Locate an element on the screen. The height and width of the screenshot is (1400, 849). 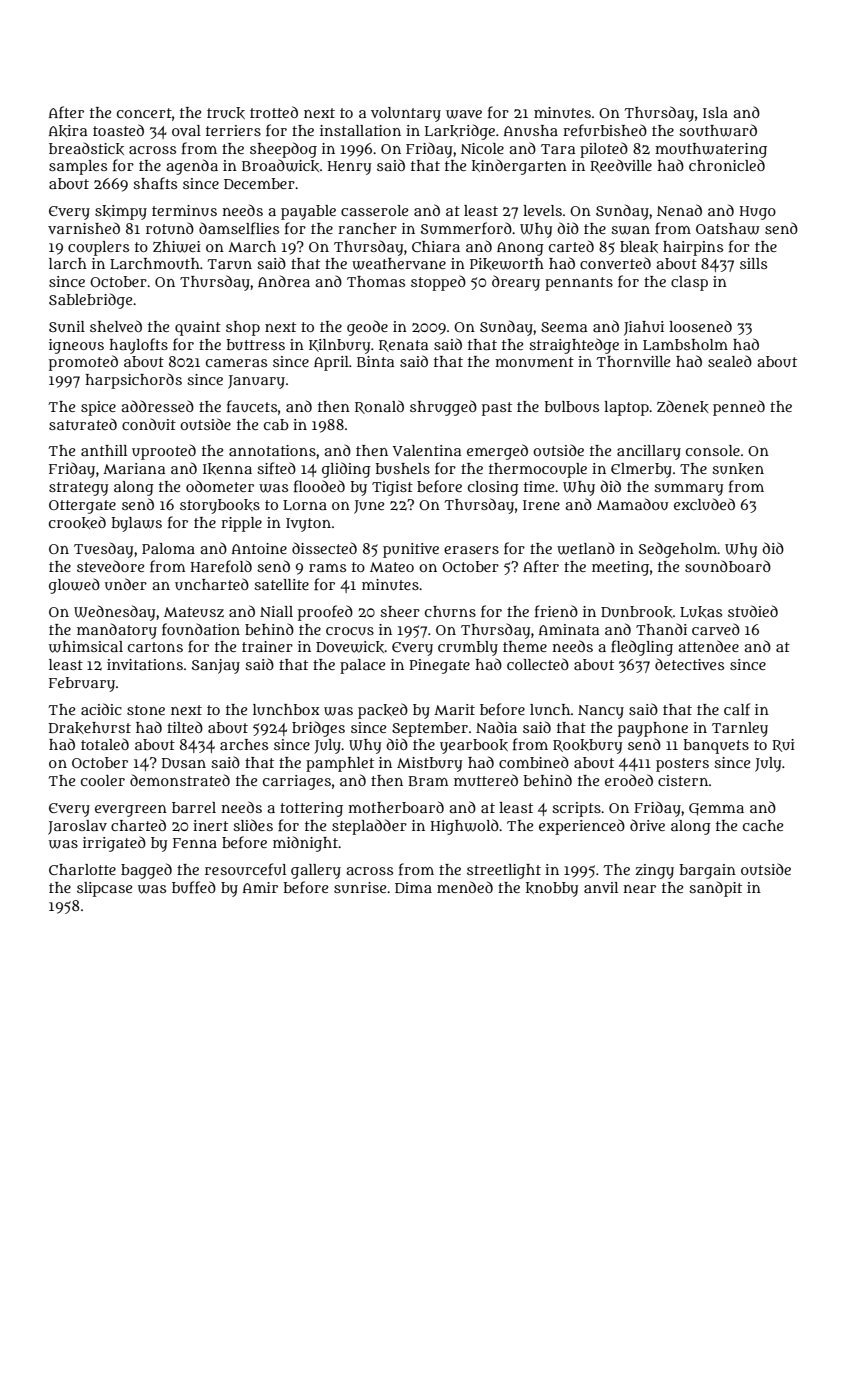
glowed is located at coordinates (74, 586).
